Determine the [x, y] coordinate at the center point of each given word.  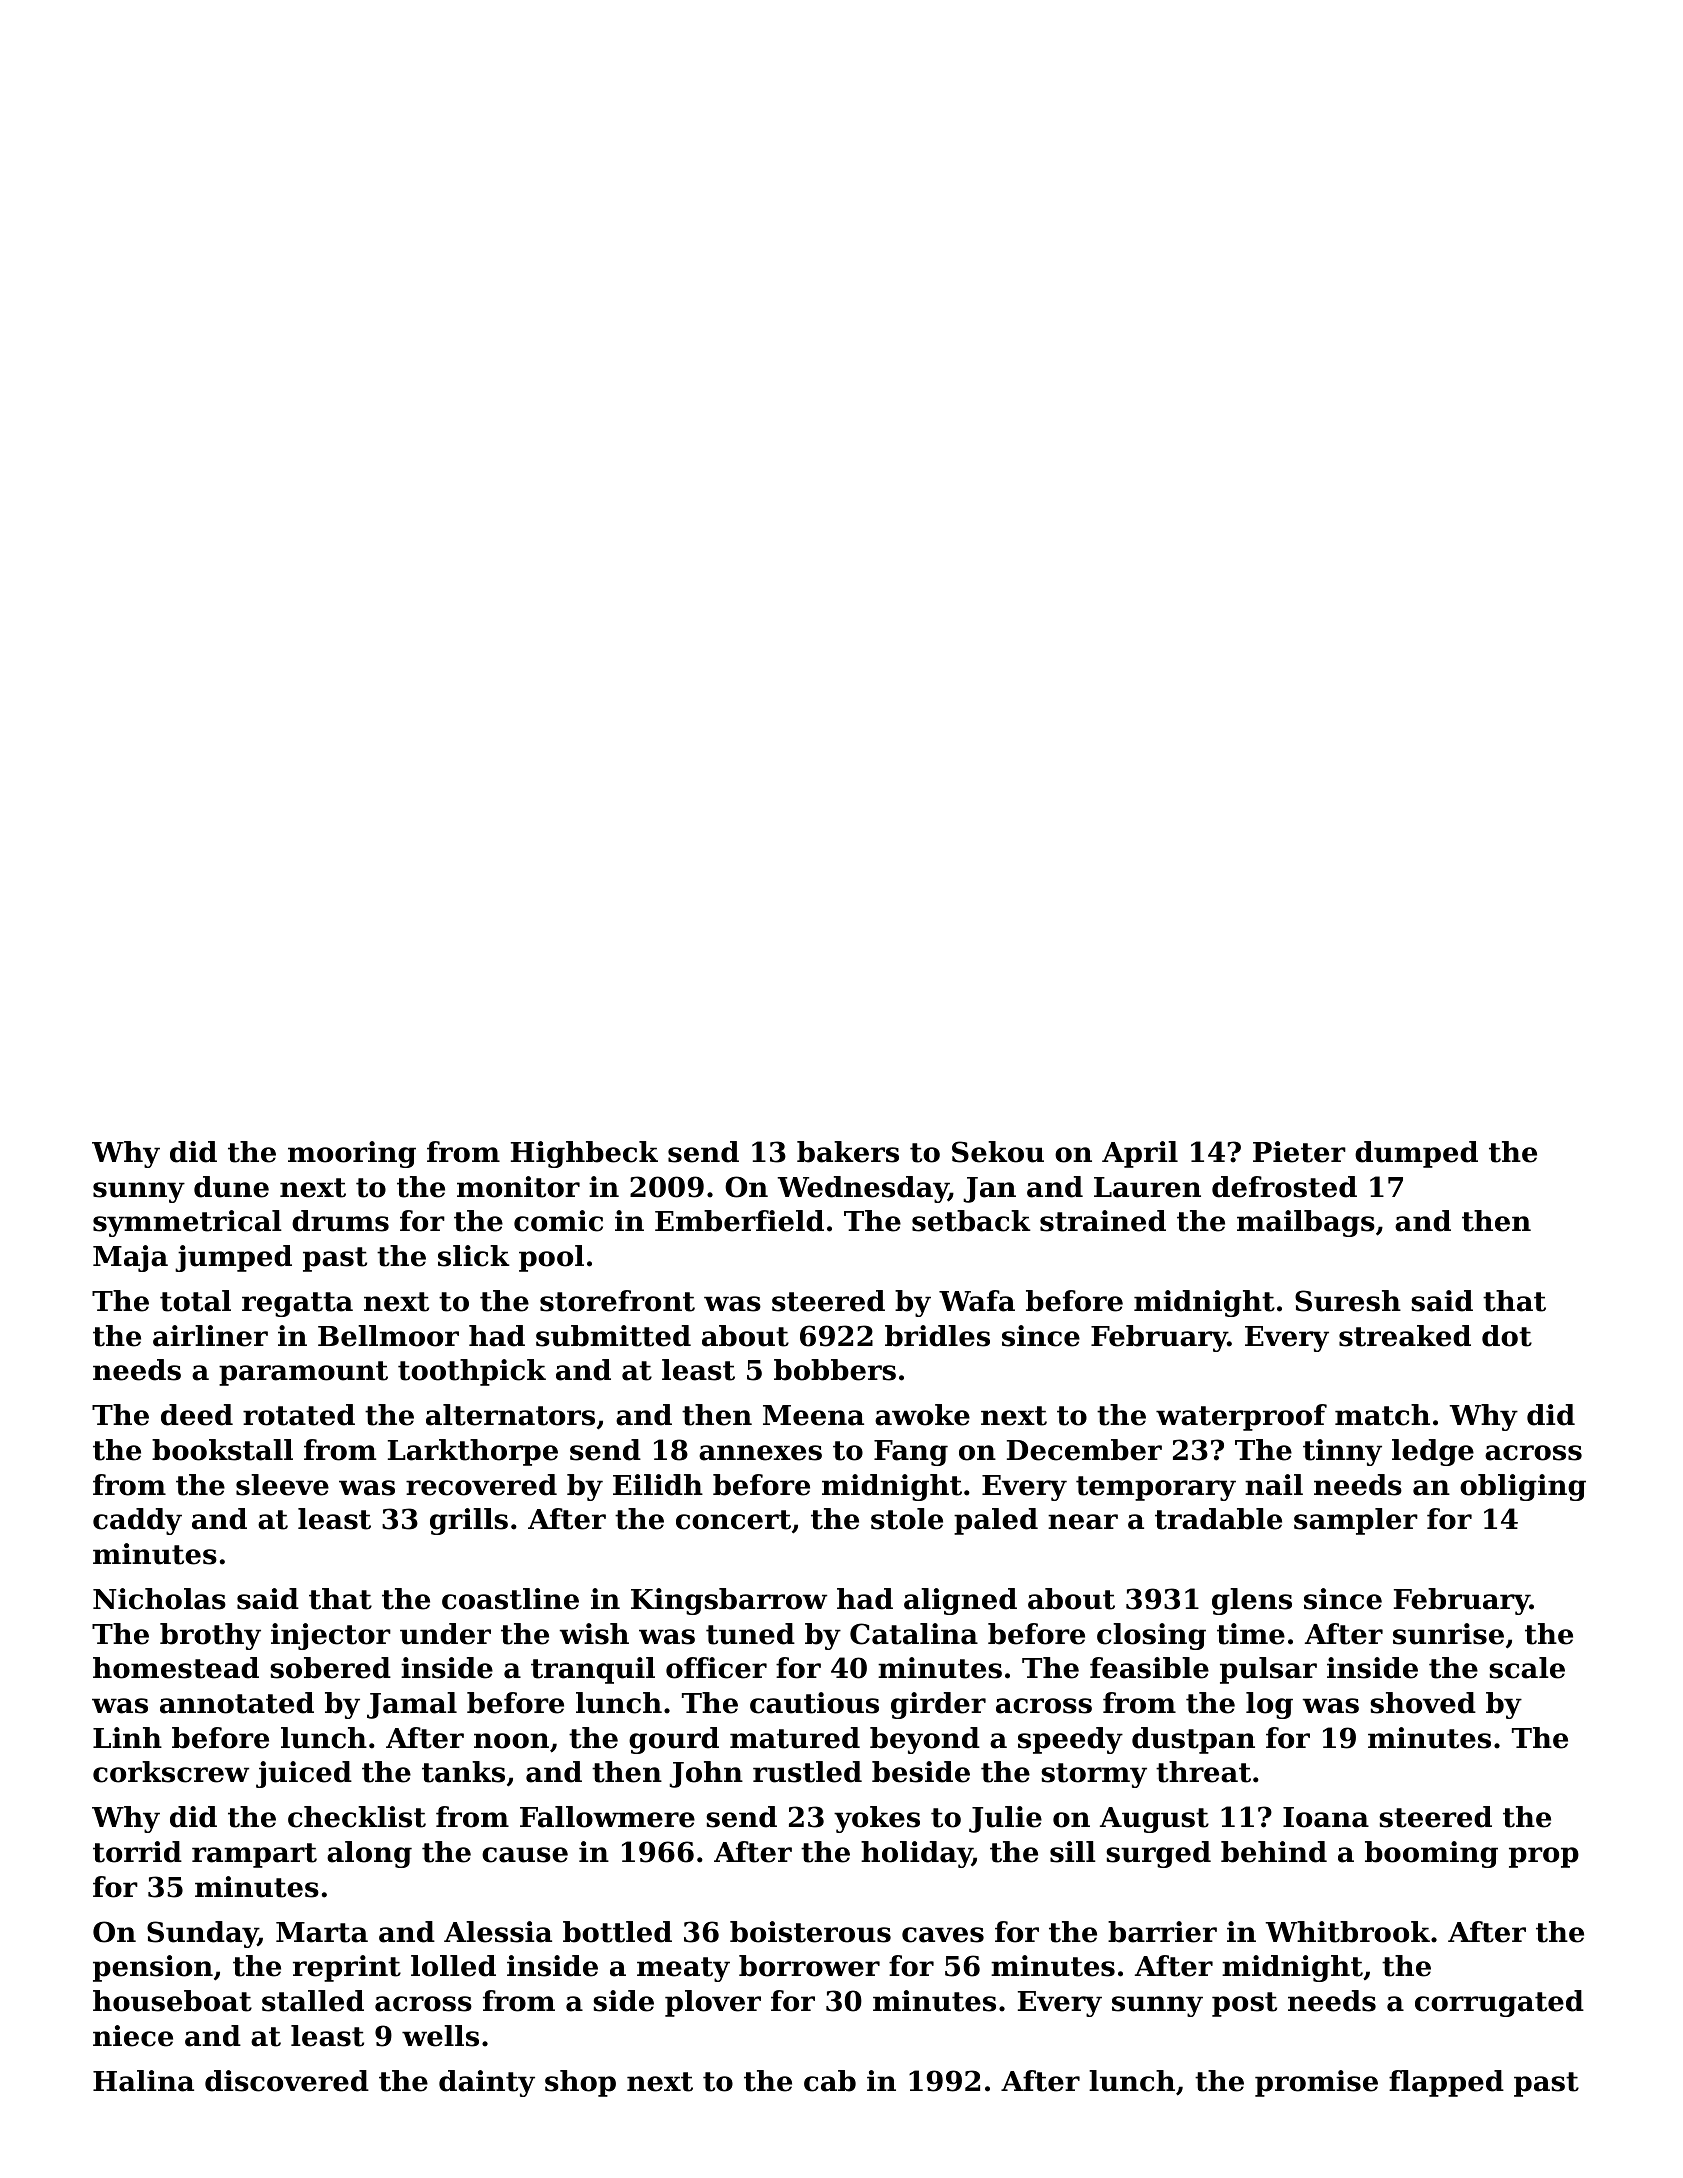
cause [525, 1855]
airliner [210, 1336]
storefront [617, 1301]
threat [1203, 1772]
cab [830, 2081]
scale [1527, 1668]
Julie [1005, 1819]
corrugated [1499, 2003]
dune [231, 1187]
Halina [143, 2081]
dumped [1416, 1154]
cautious [814, 1703]
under [445, 1634]
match [1382, 1415]
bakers [848, 1152]
